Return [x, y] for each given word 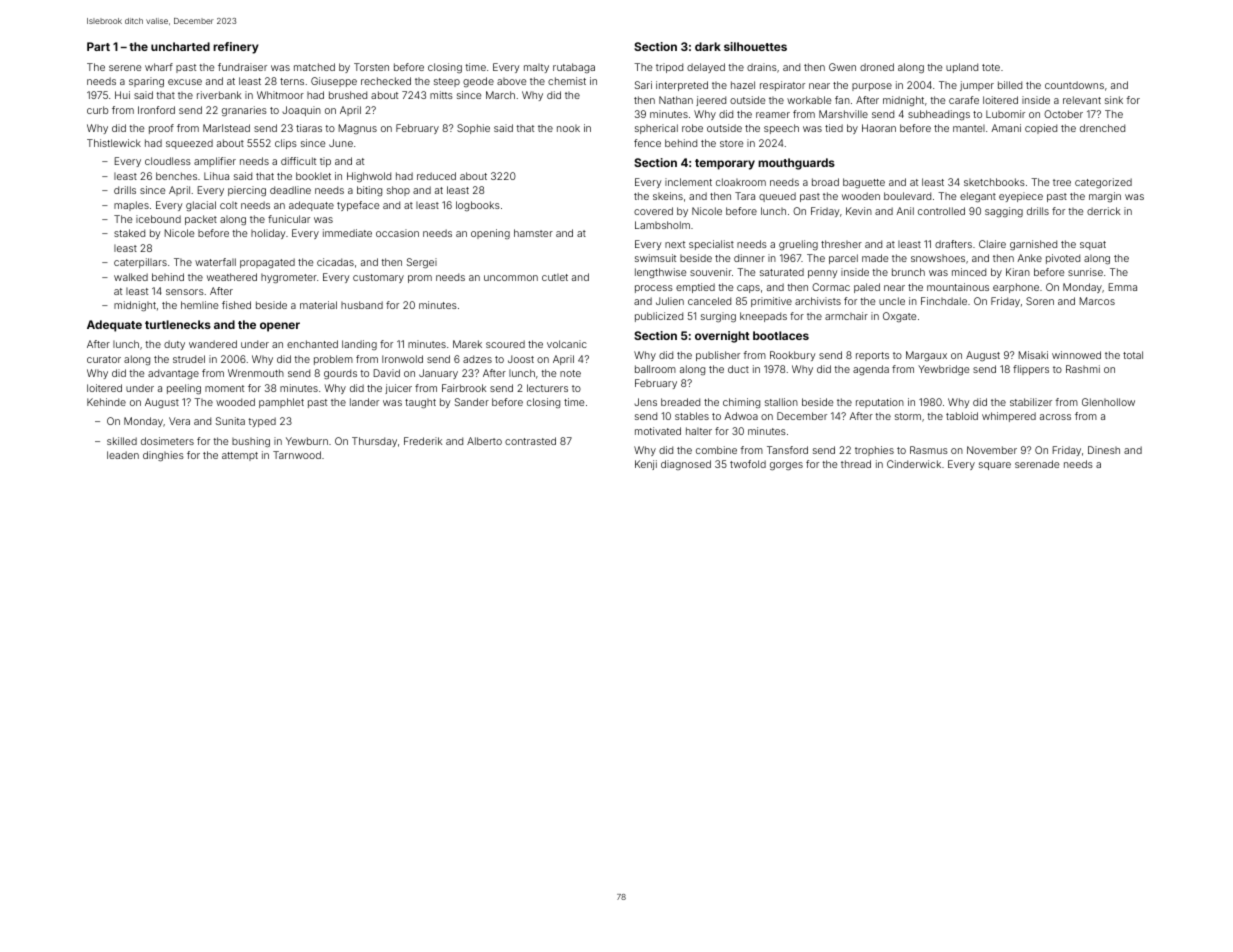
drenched [1102, 128]
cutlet [555, 277]
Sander [472, 402]
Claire [992, 244]
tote [991, 67]
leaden [123, 455]
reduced [436, 176]
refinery [236, 48]
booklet [313, 176]
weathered [232, 277]
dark [708, 46]
